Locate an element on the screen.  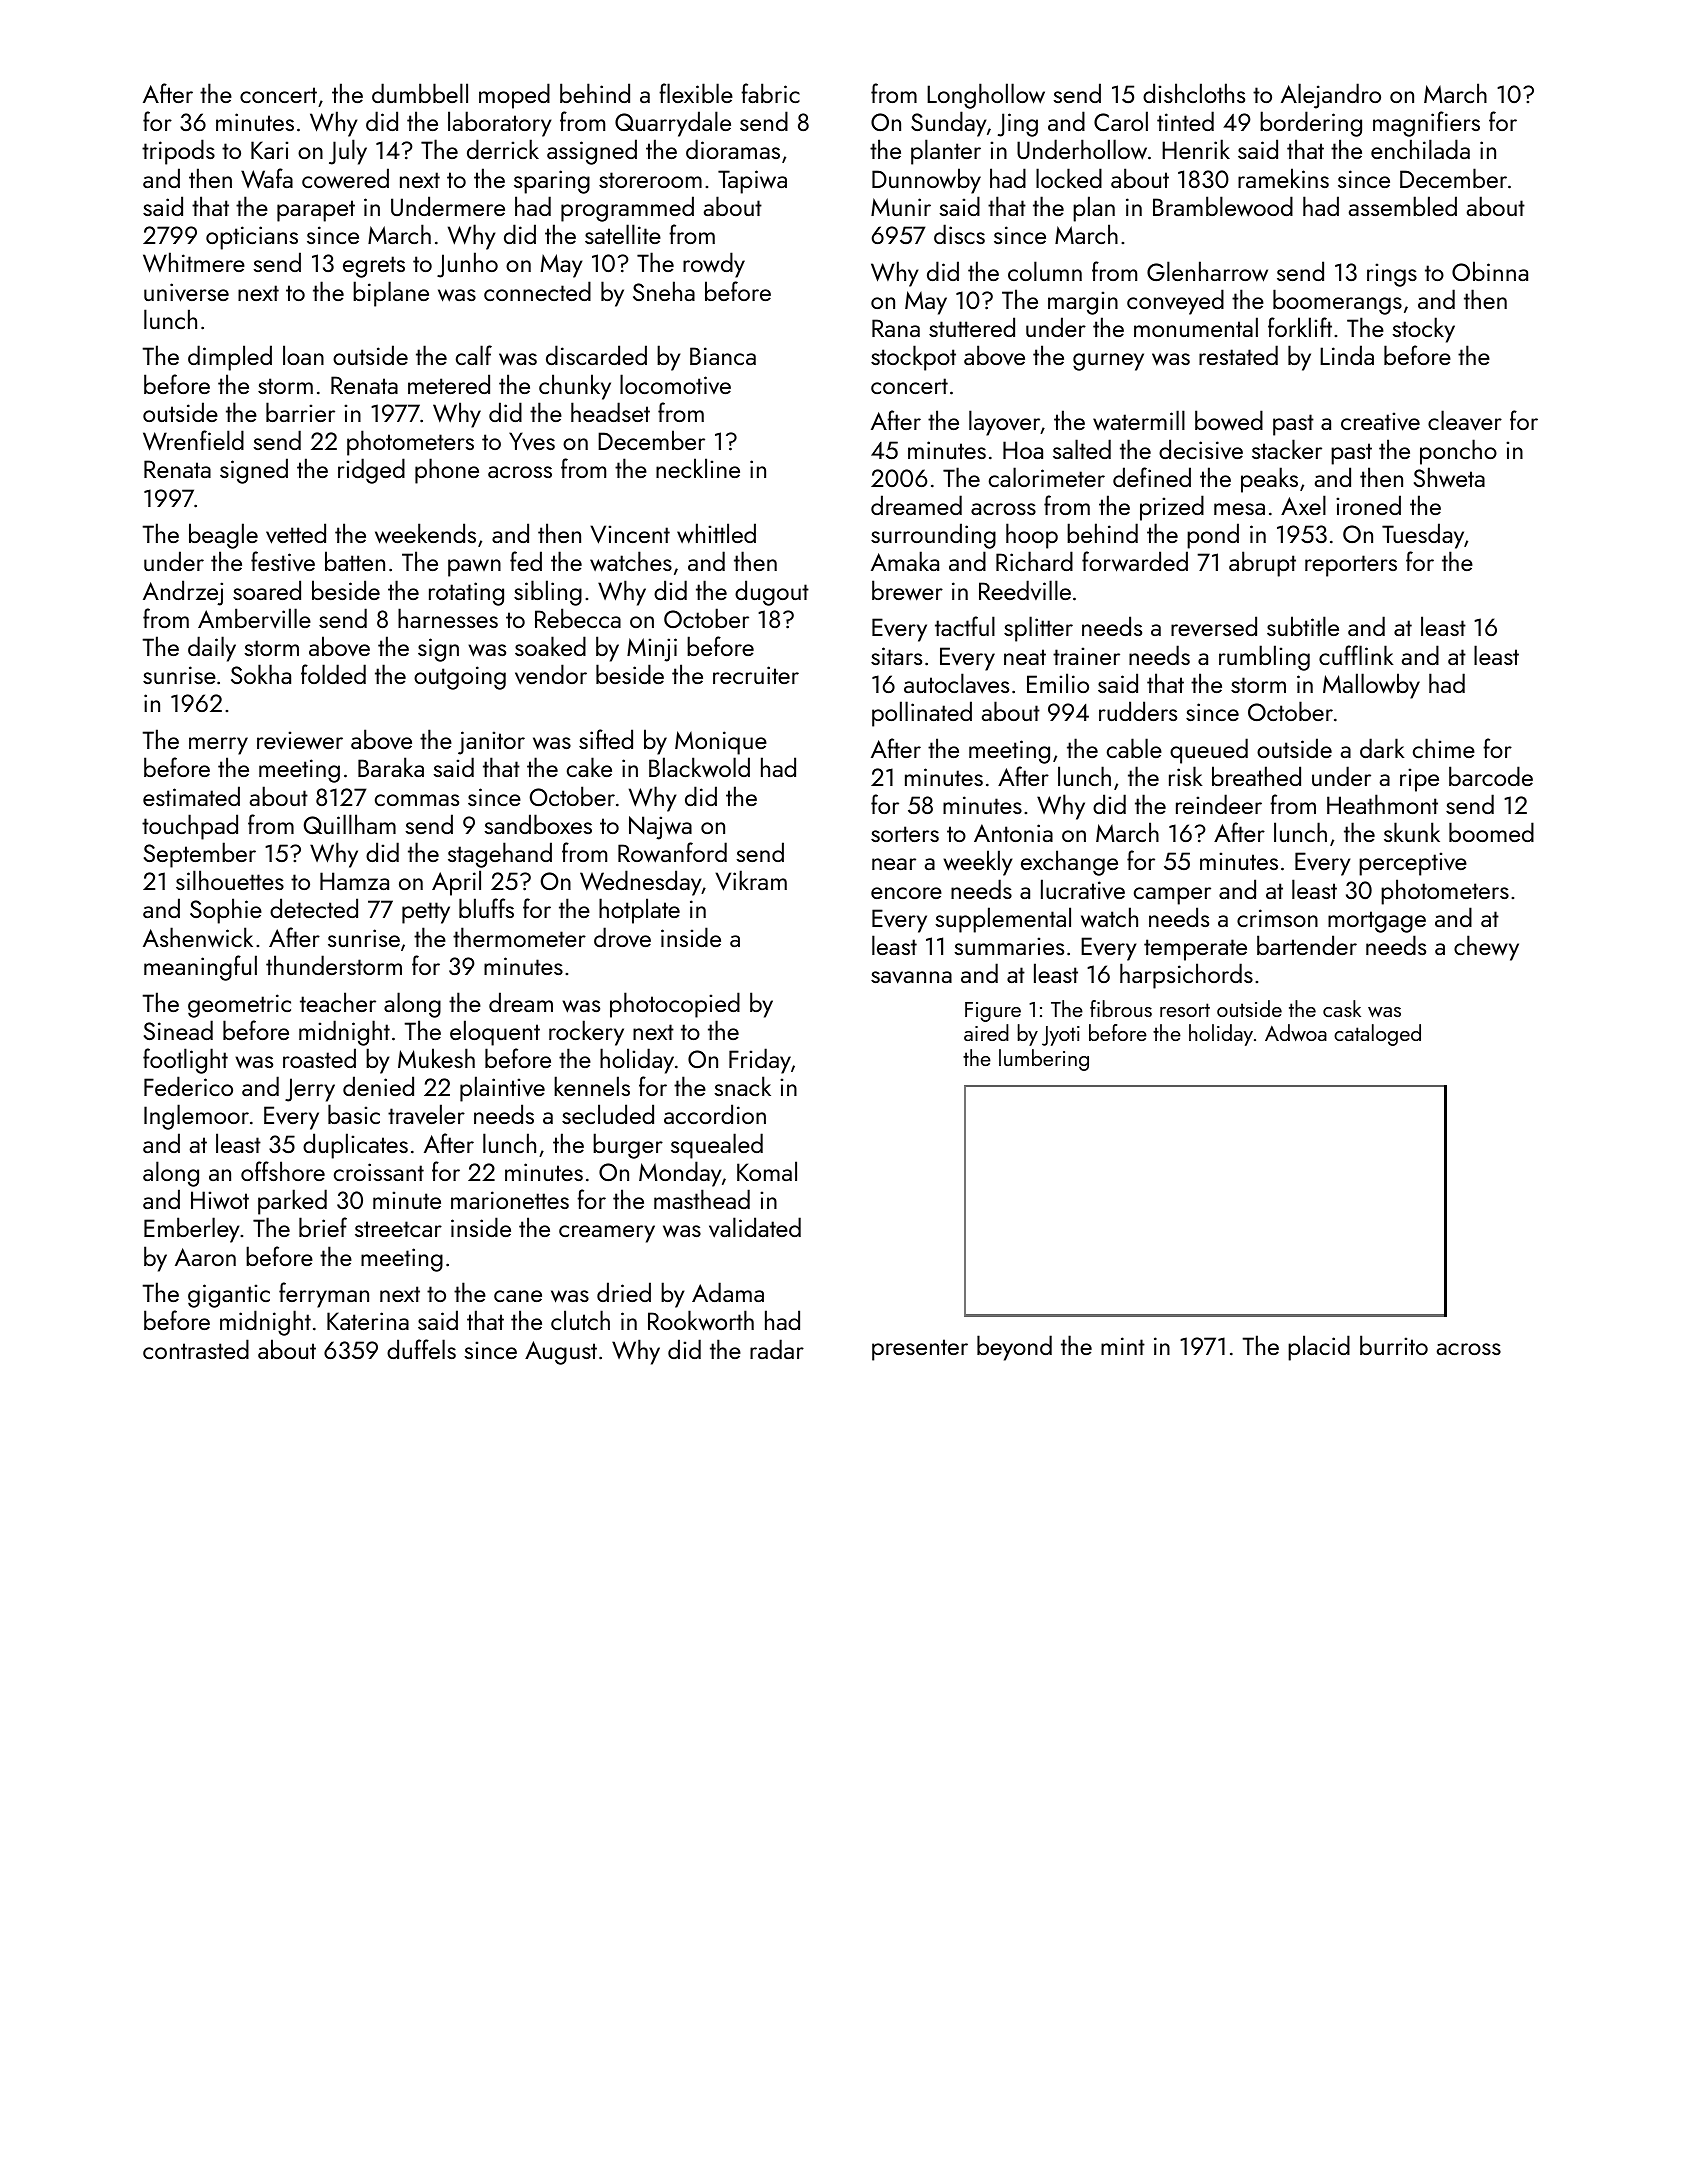
chewy is located at coordinates (1486, 948).
